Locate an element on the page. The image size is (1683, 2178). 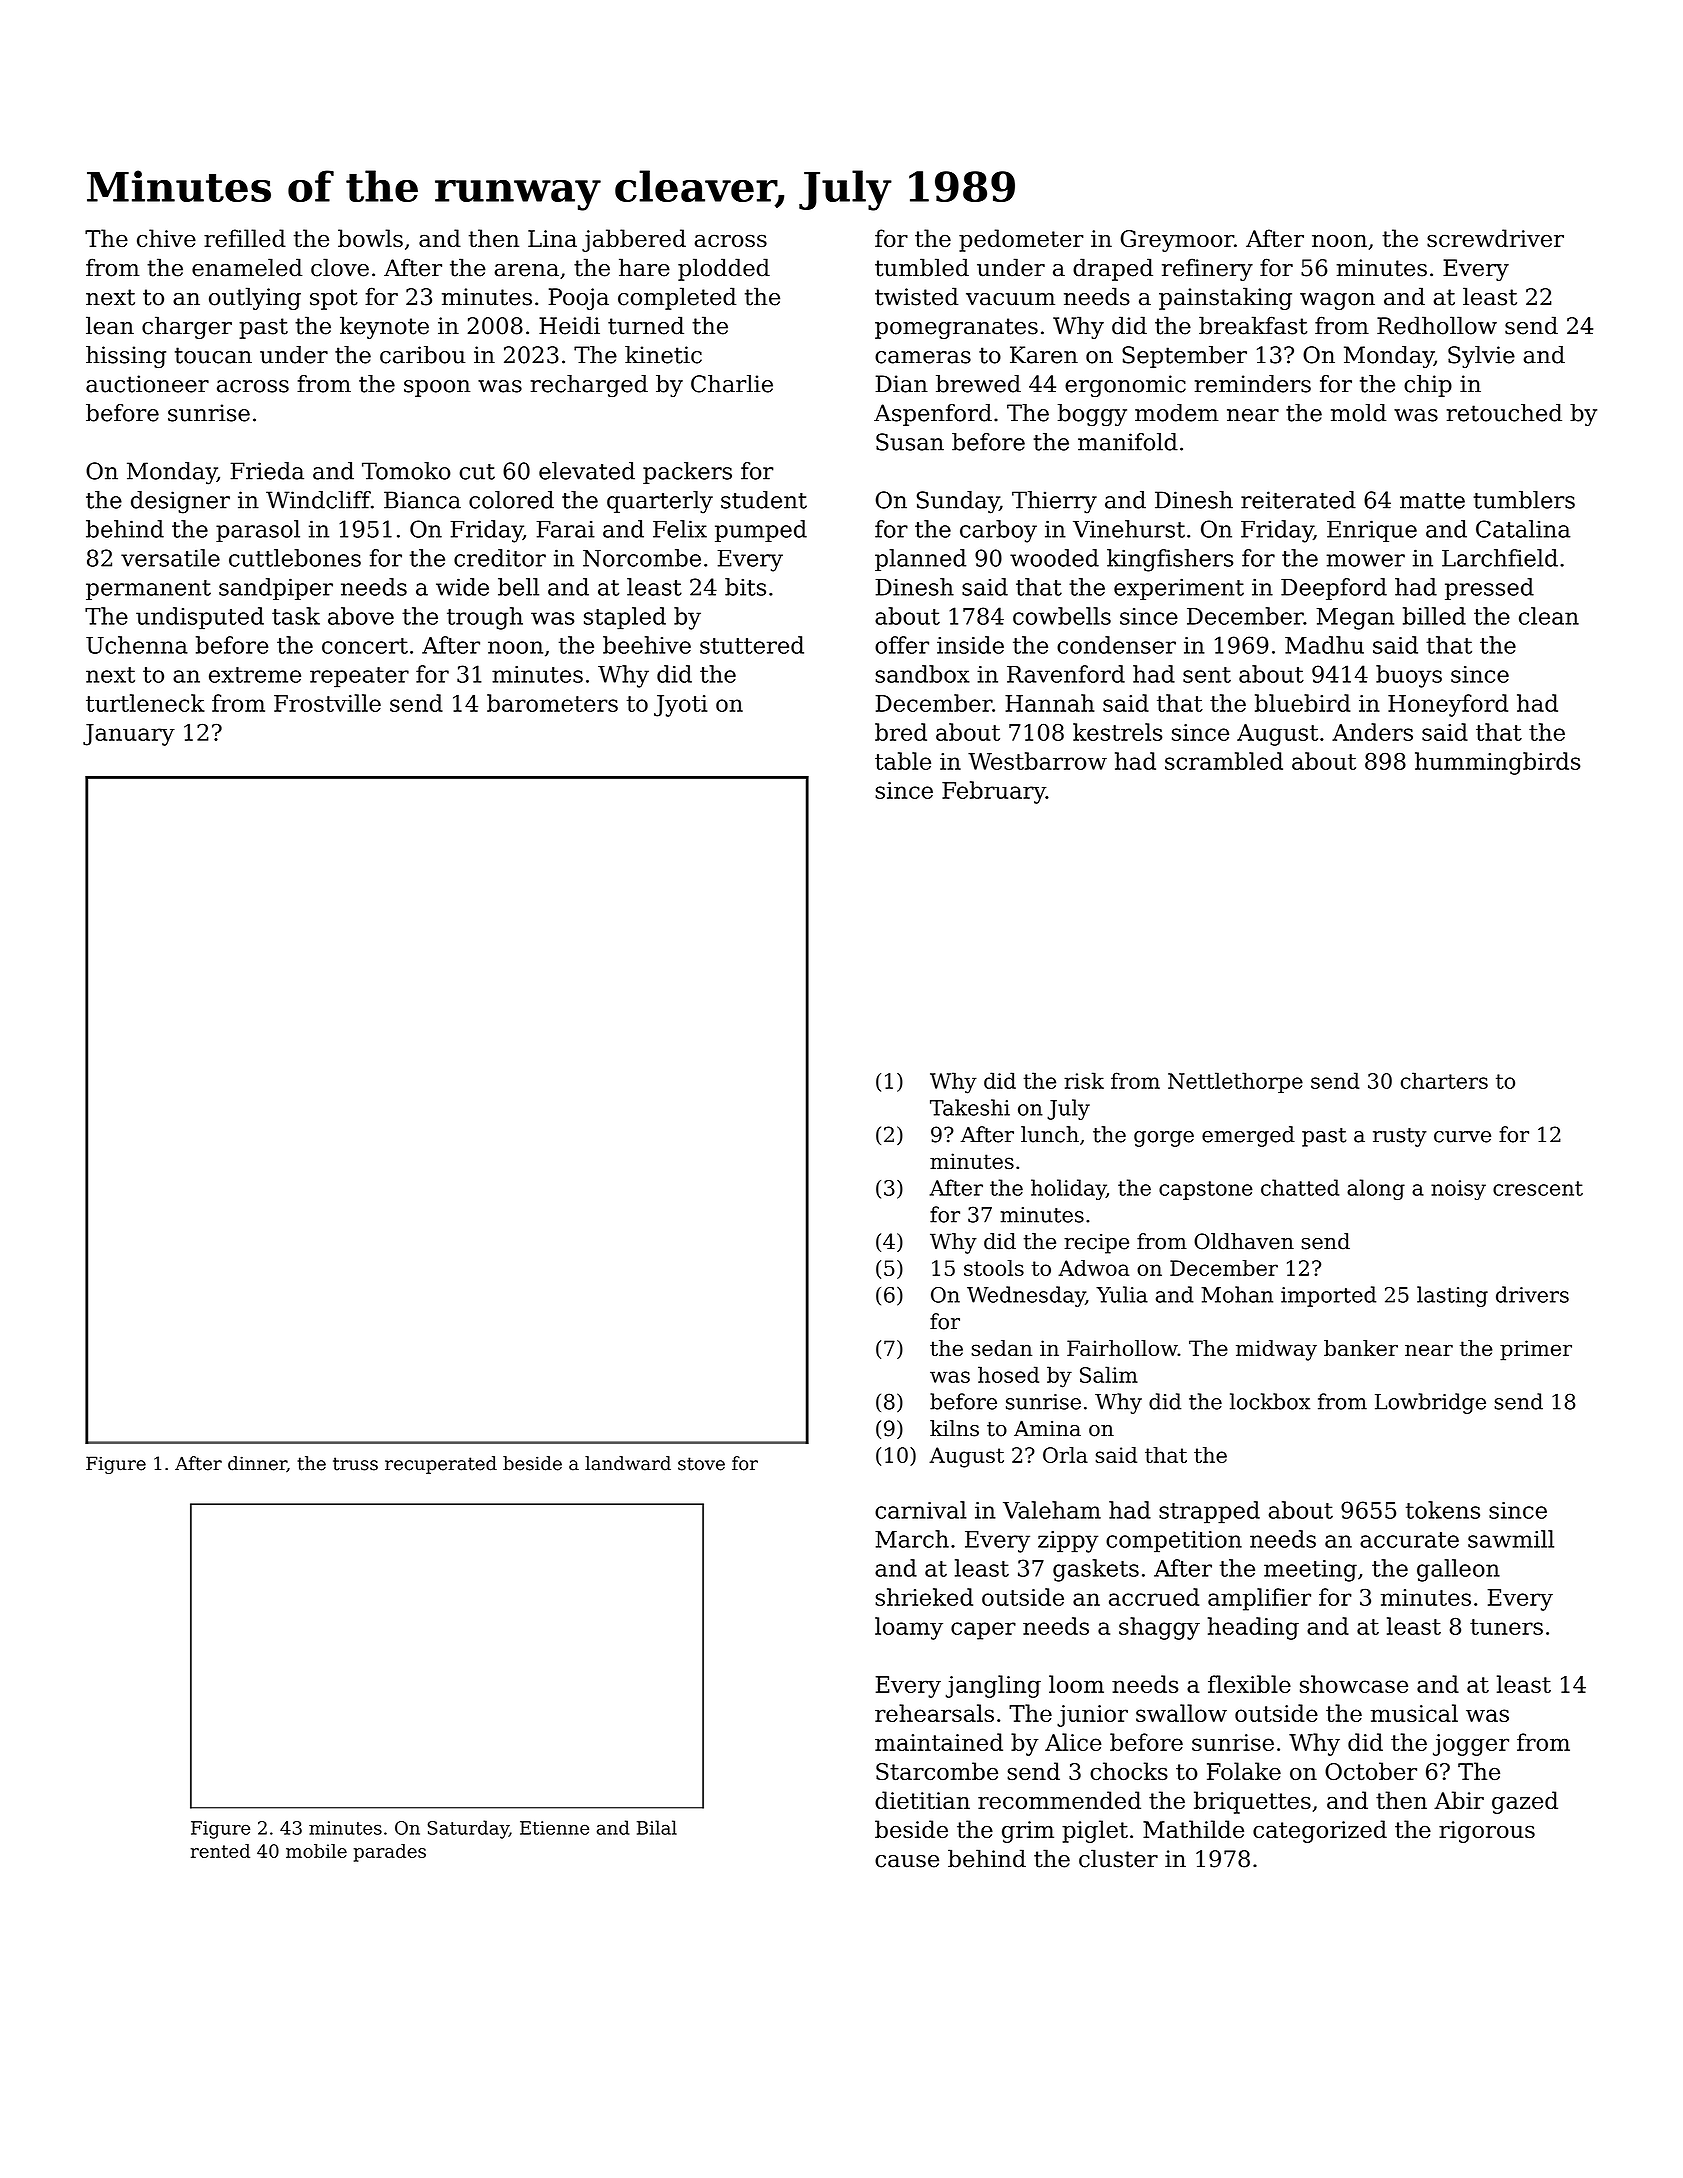
recuperated is located at coordinates (441, 1465).
